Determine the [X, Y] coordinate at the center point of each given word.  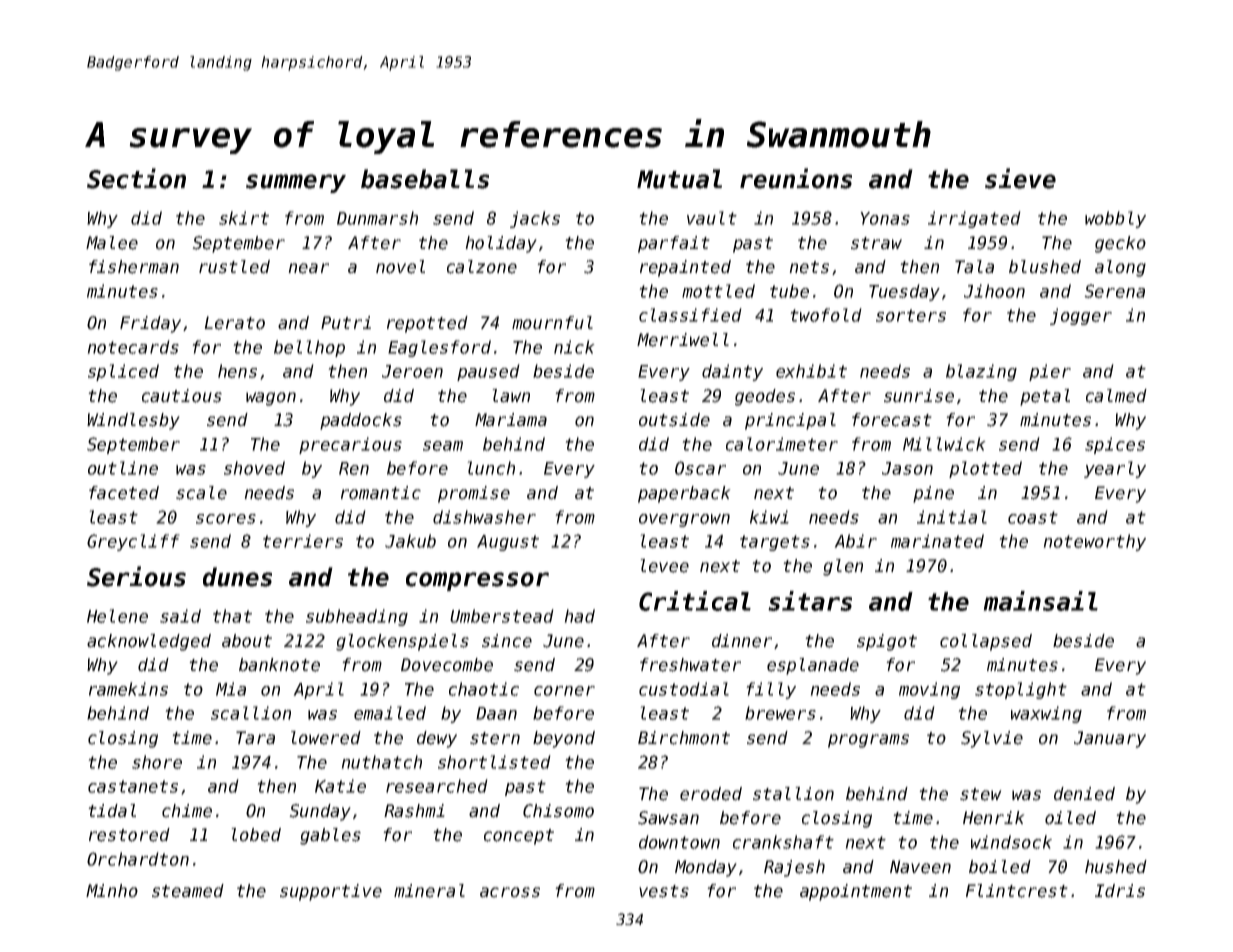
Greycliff [133, 542]
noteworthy [1094, 542]
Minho [112, 891]
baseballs [425, 179]
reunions [796, 178]
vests [664, 891]
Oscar [700, 468]
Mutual [679, 179]
